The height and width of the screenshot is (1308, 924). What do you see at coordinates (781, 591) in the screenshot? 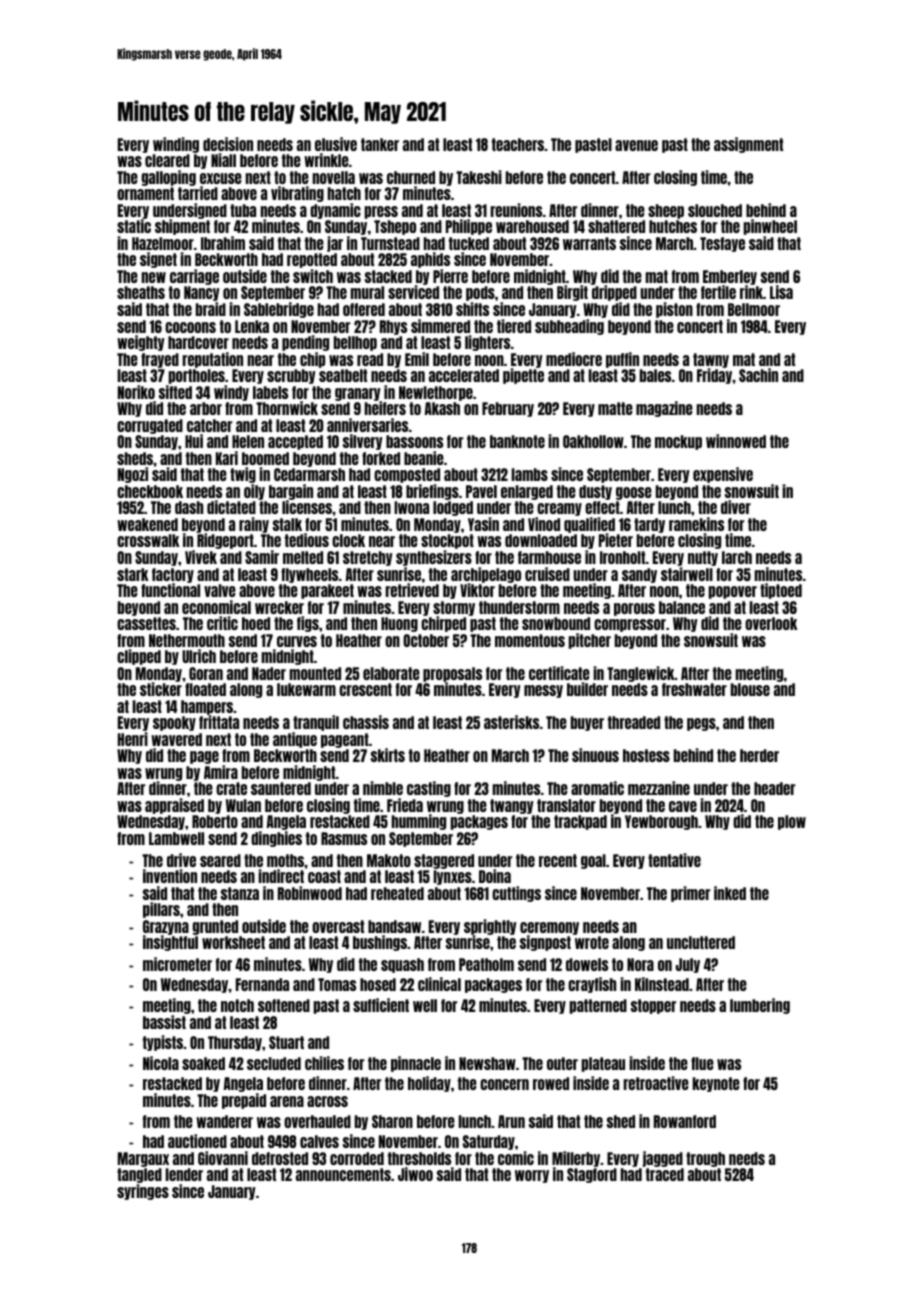
I see `tiptoed` at bounding box center [781, 591].
